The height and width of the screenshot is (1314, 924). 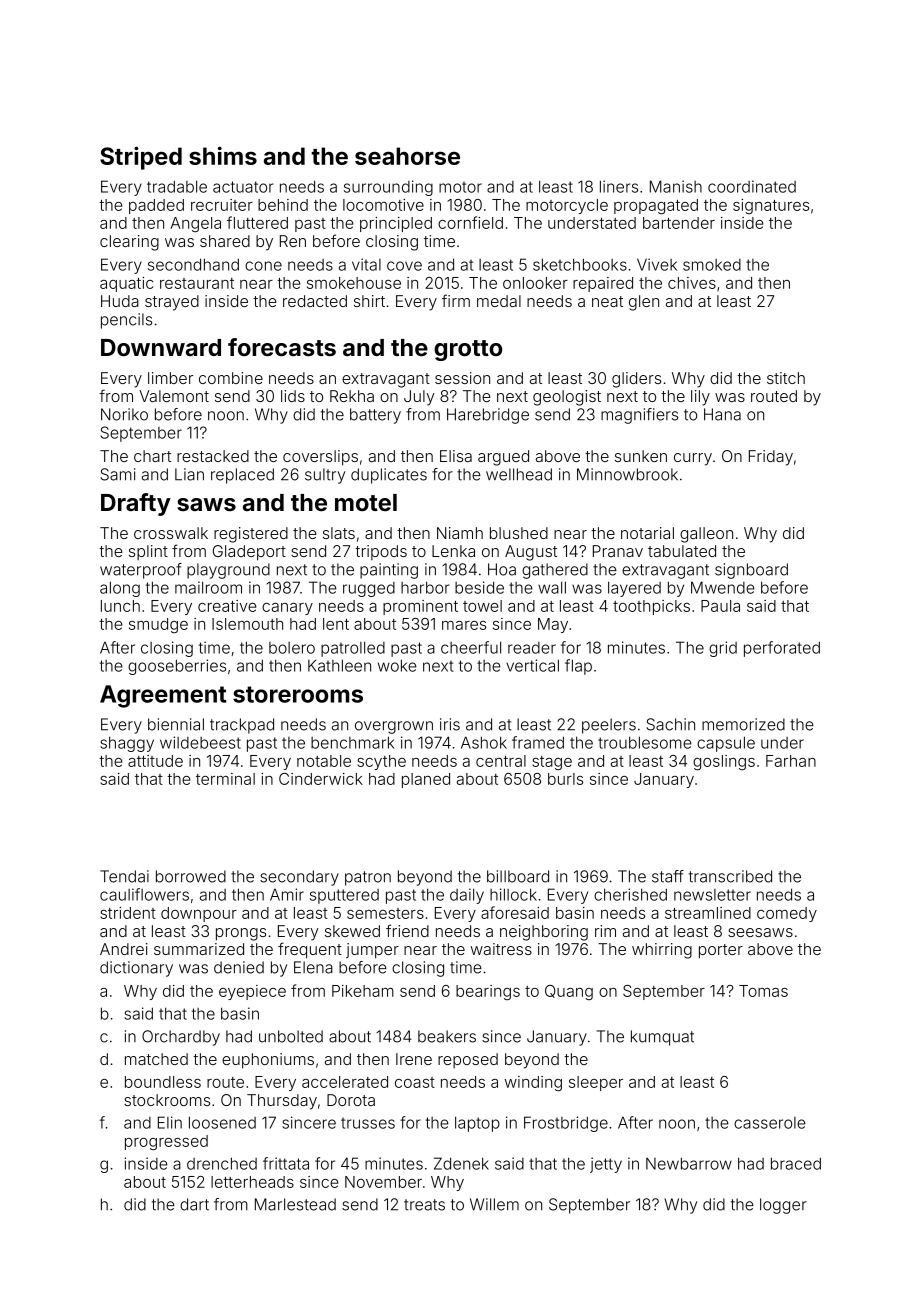 I want to click on notarial, so click(x=647, y=533).
